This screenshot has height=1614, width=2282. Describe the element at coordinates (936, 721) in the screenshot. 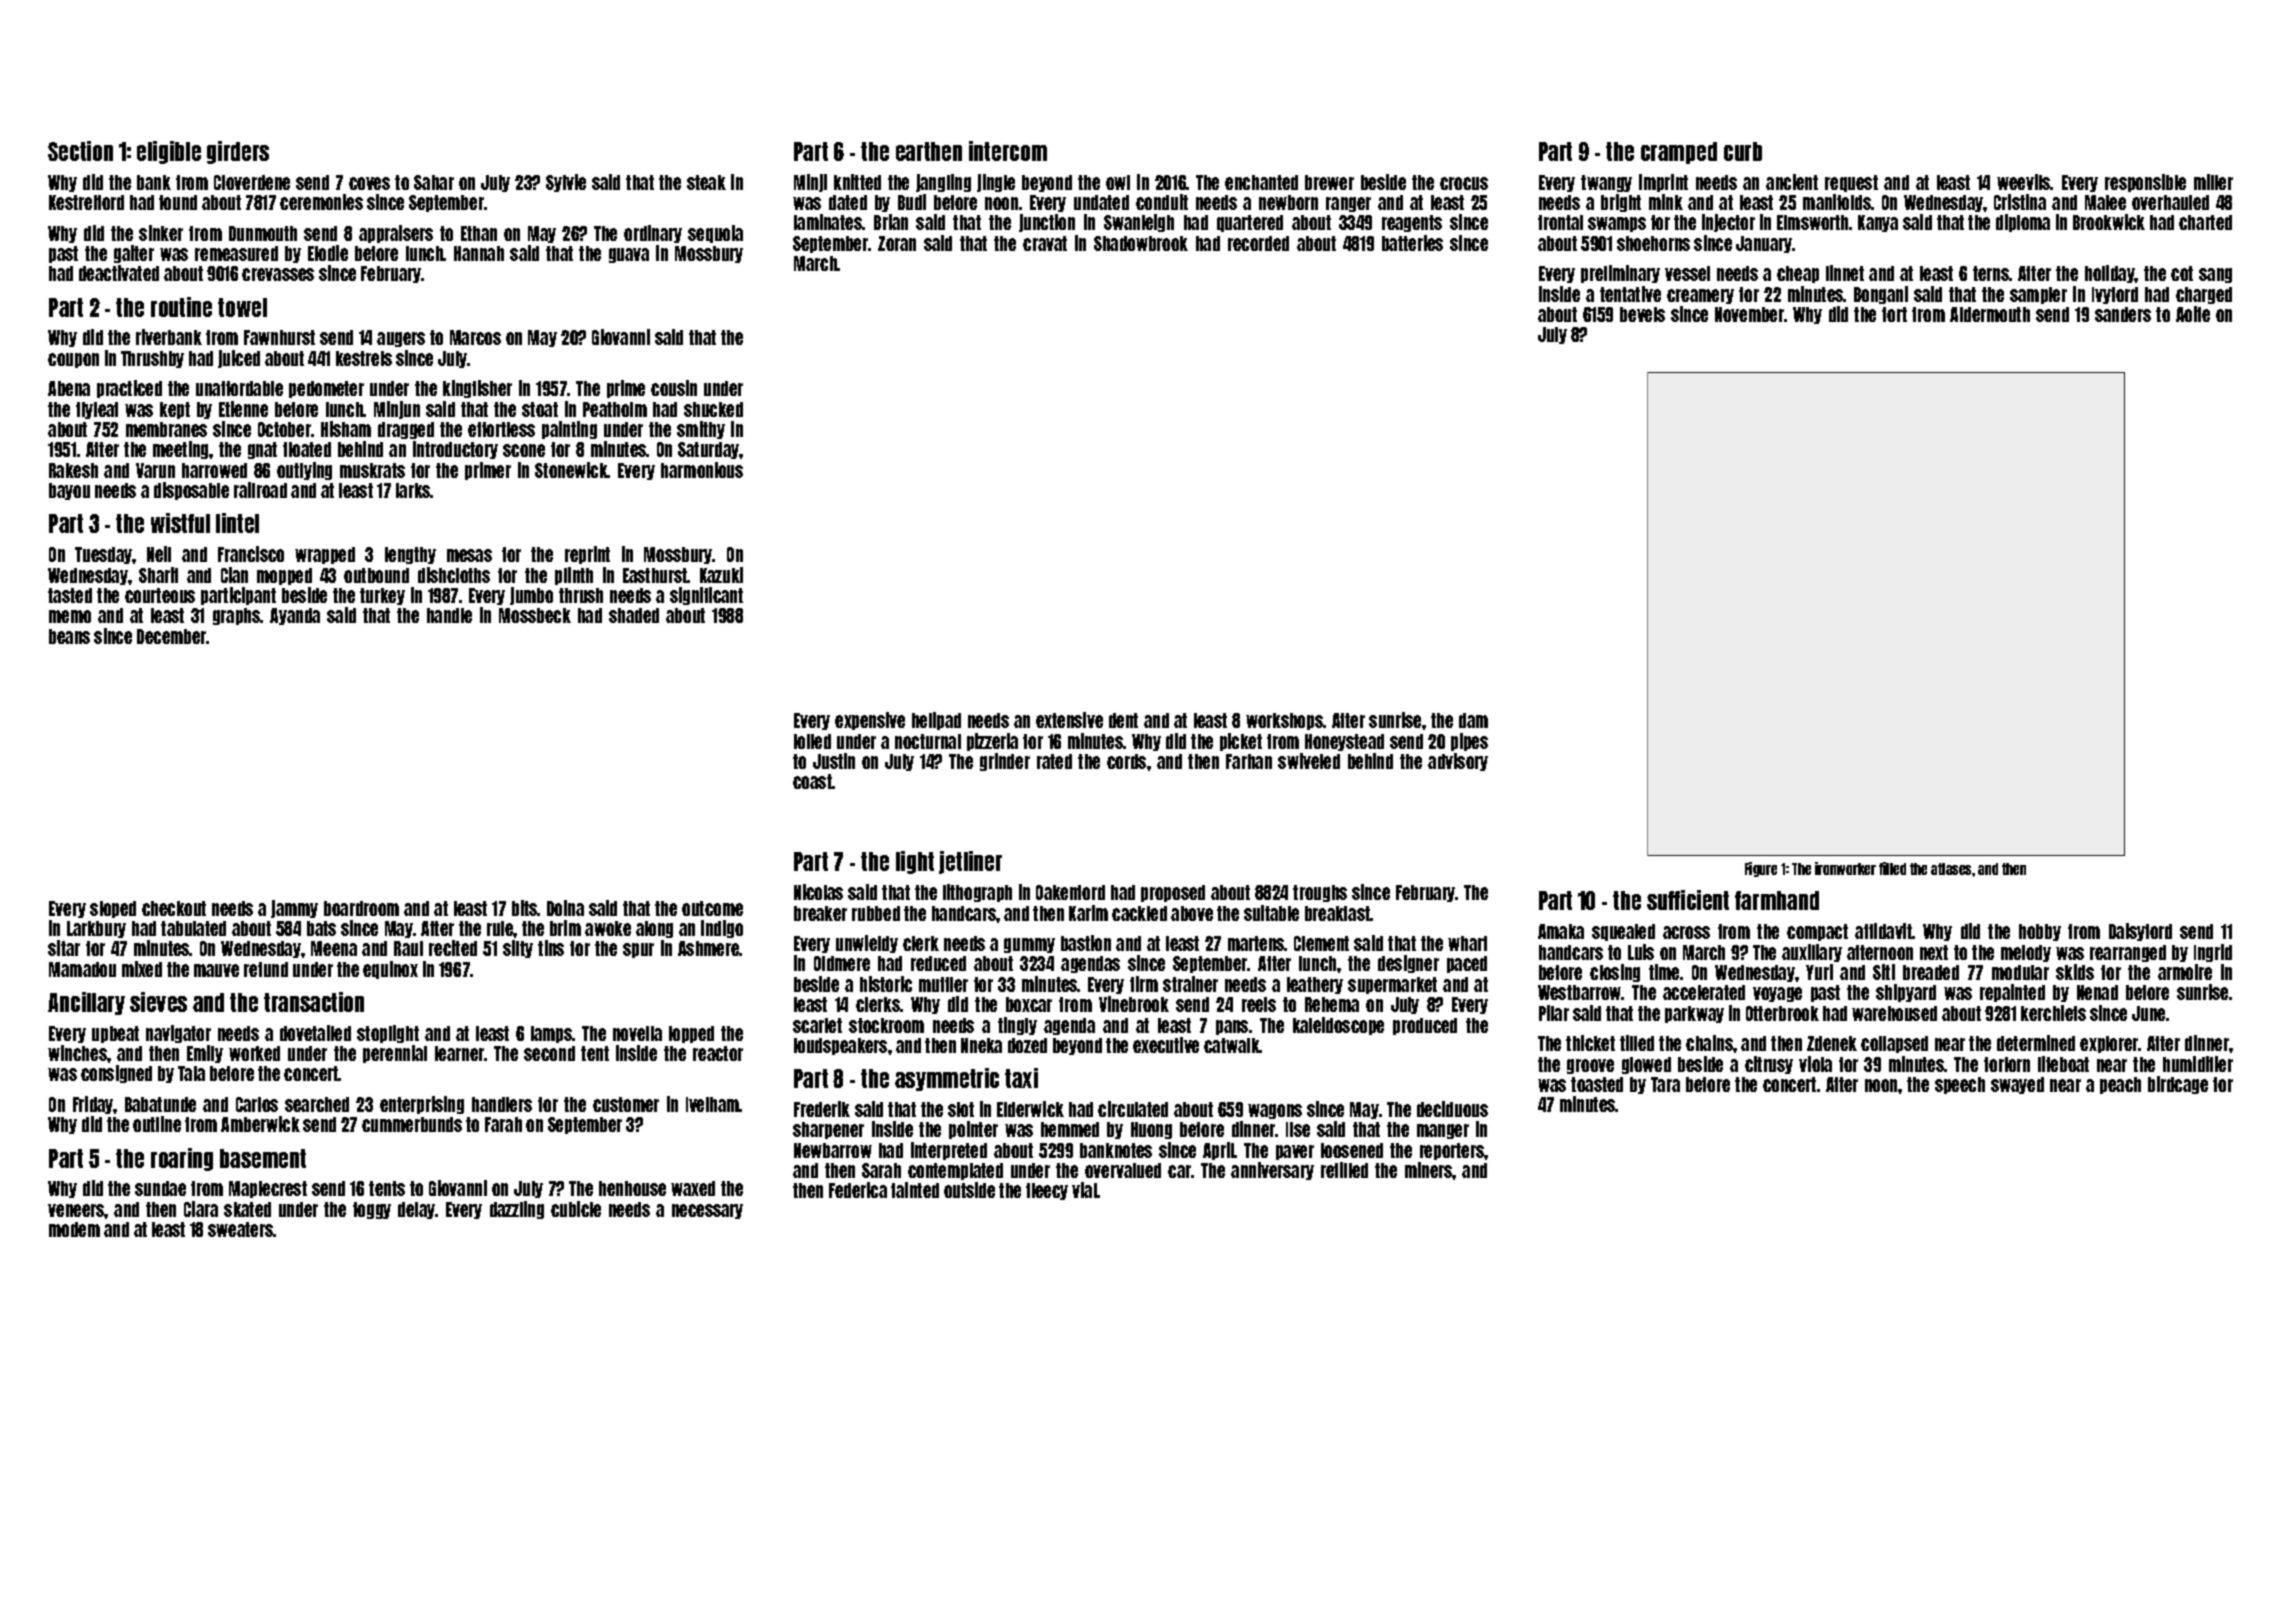

I see `helipad` at that location.
